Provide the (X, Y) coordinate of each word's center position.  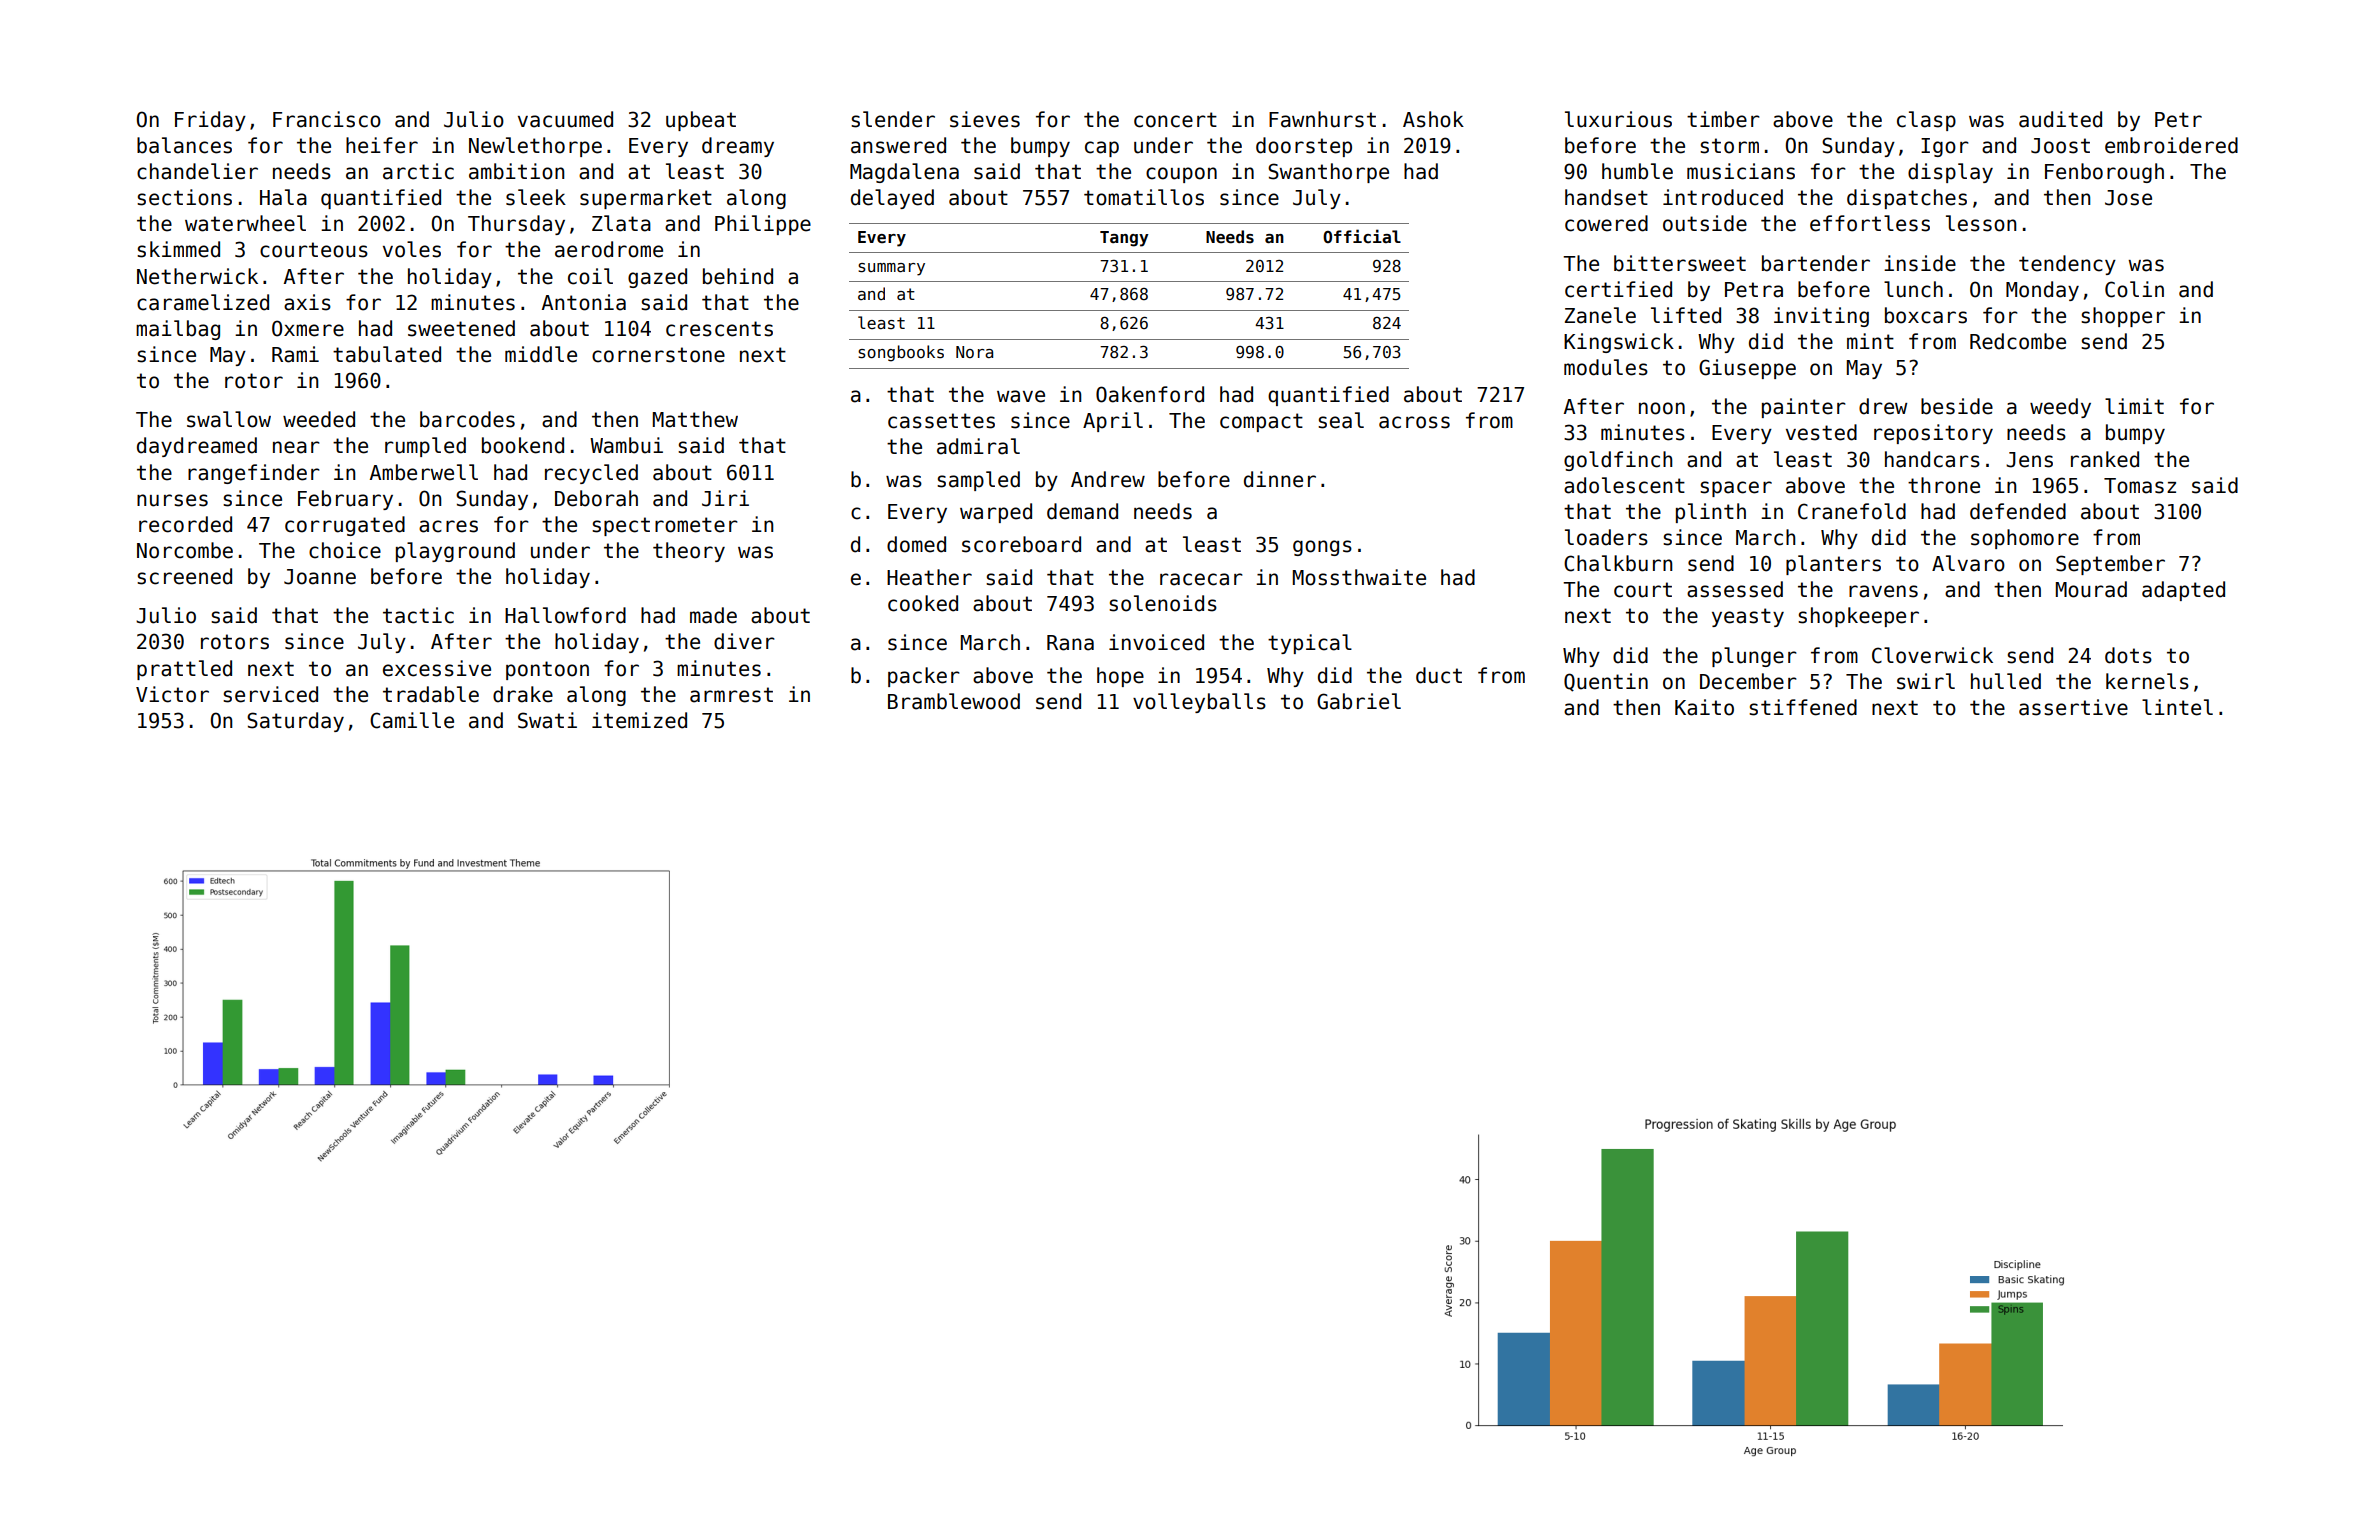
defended (2018, 511)
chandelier (197, 171)
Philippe (763, 225)
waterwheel (245, 223)
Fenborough (2104, 173)
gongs (1322, 548)
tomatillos (1144, 197)
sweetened (461, 328)
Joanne (320, 577)
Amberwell (424, 472)
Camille (412, 720)
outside (1705, 223)
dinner (1280, 479)
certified (1618, 289)
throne (1944, 485)
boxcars (1926, 315)
